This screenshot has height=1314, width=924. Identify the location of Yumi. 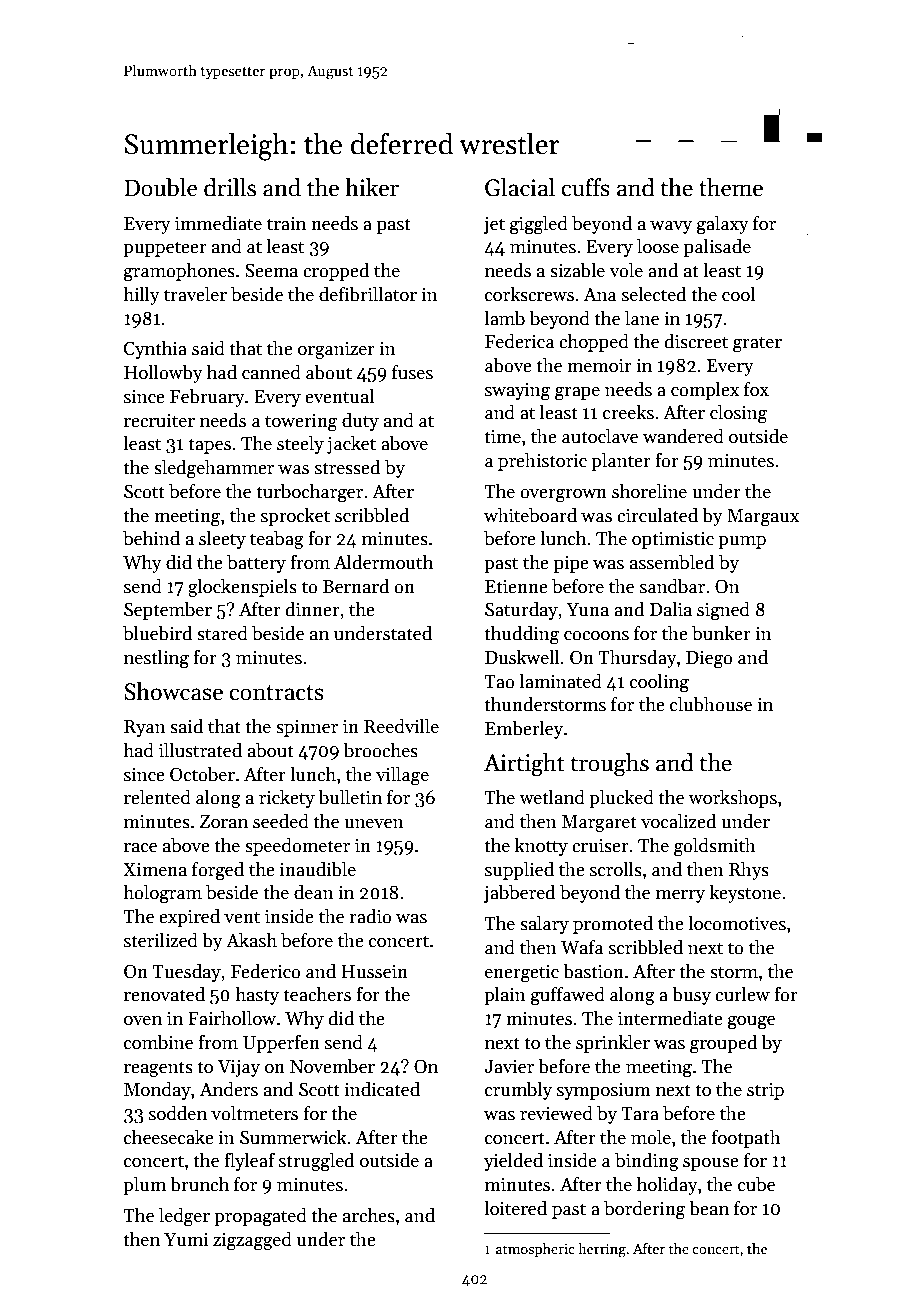
(186, 1240).
